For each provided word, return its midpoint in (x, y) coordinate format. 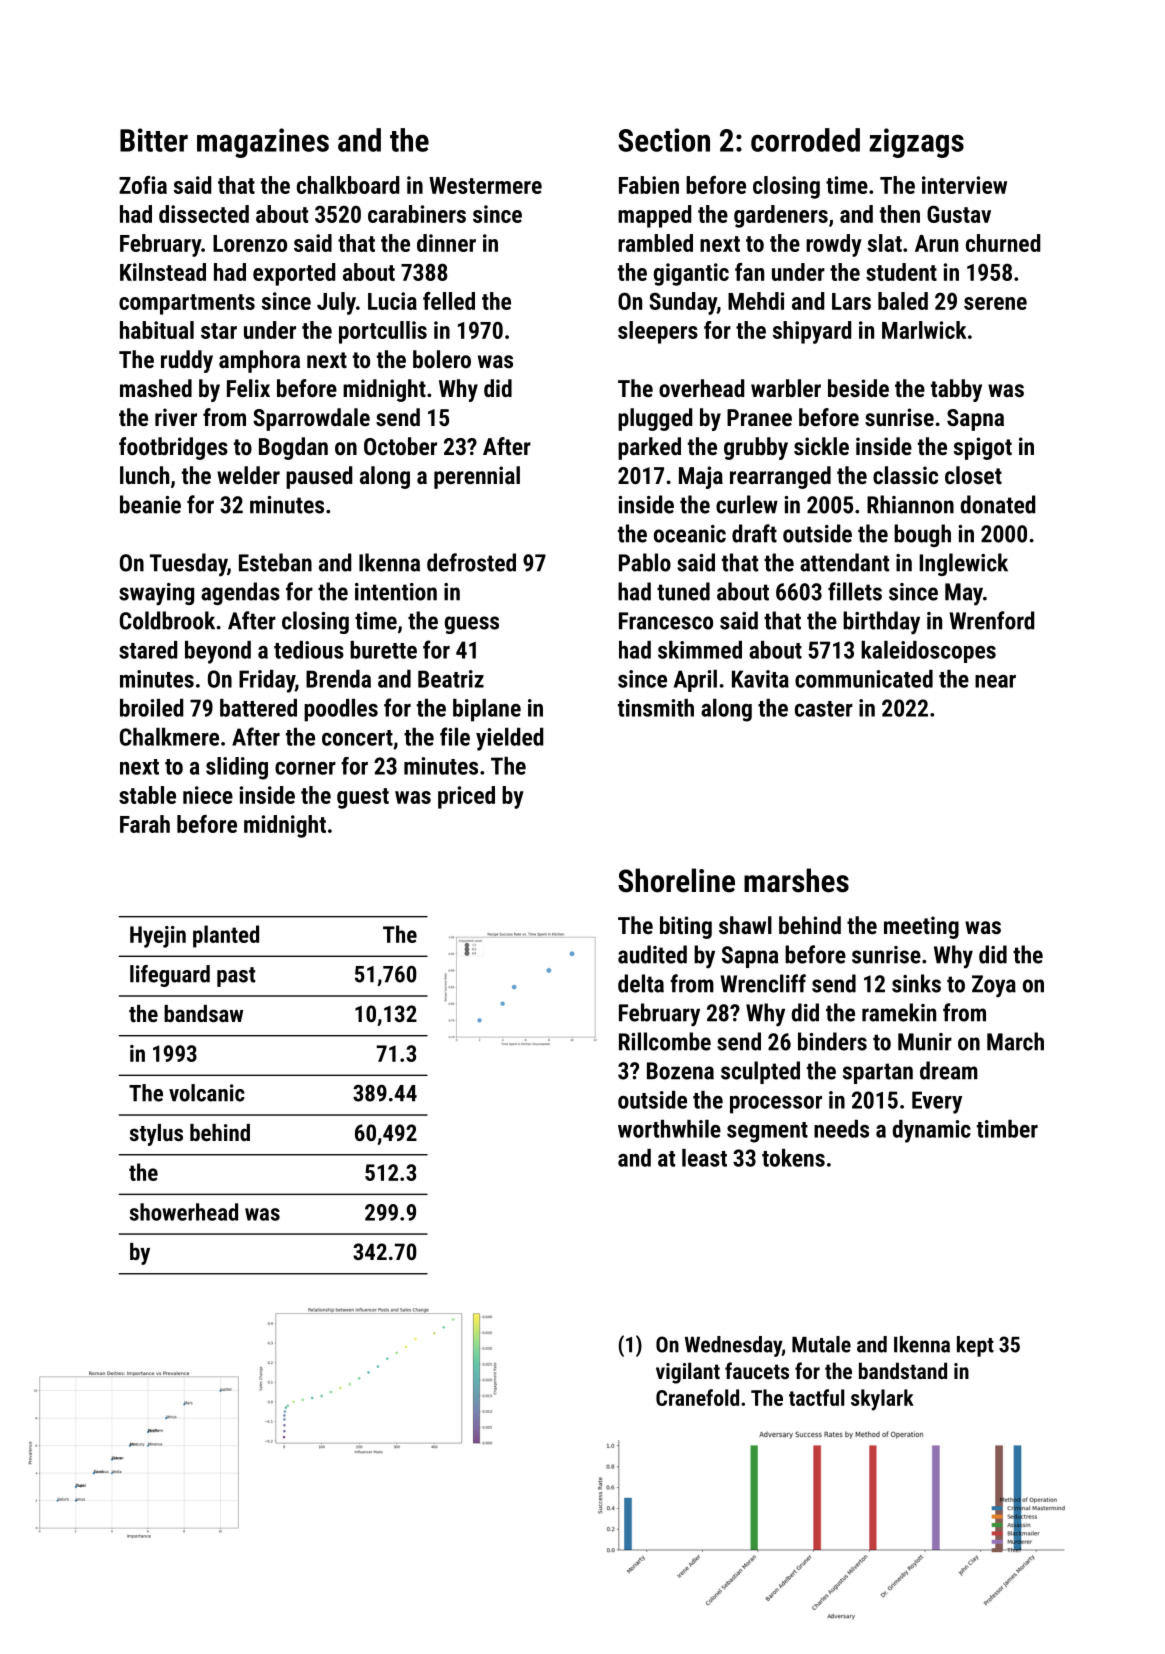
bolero (442, 359)
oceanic (690, 534)
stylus (156, 1135)
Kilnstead (163, 272)
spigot (983, 448)
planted (226, 936)
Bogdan (293, 448)
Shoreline (676, 880)
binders (832, 1041)
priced (466, 797)
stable (147, 795)
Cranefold (697, 1397)
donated (998, 504)
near (995, 681)
